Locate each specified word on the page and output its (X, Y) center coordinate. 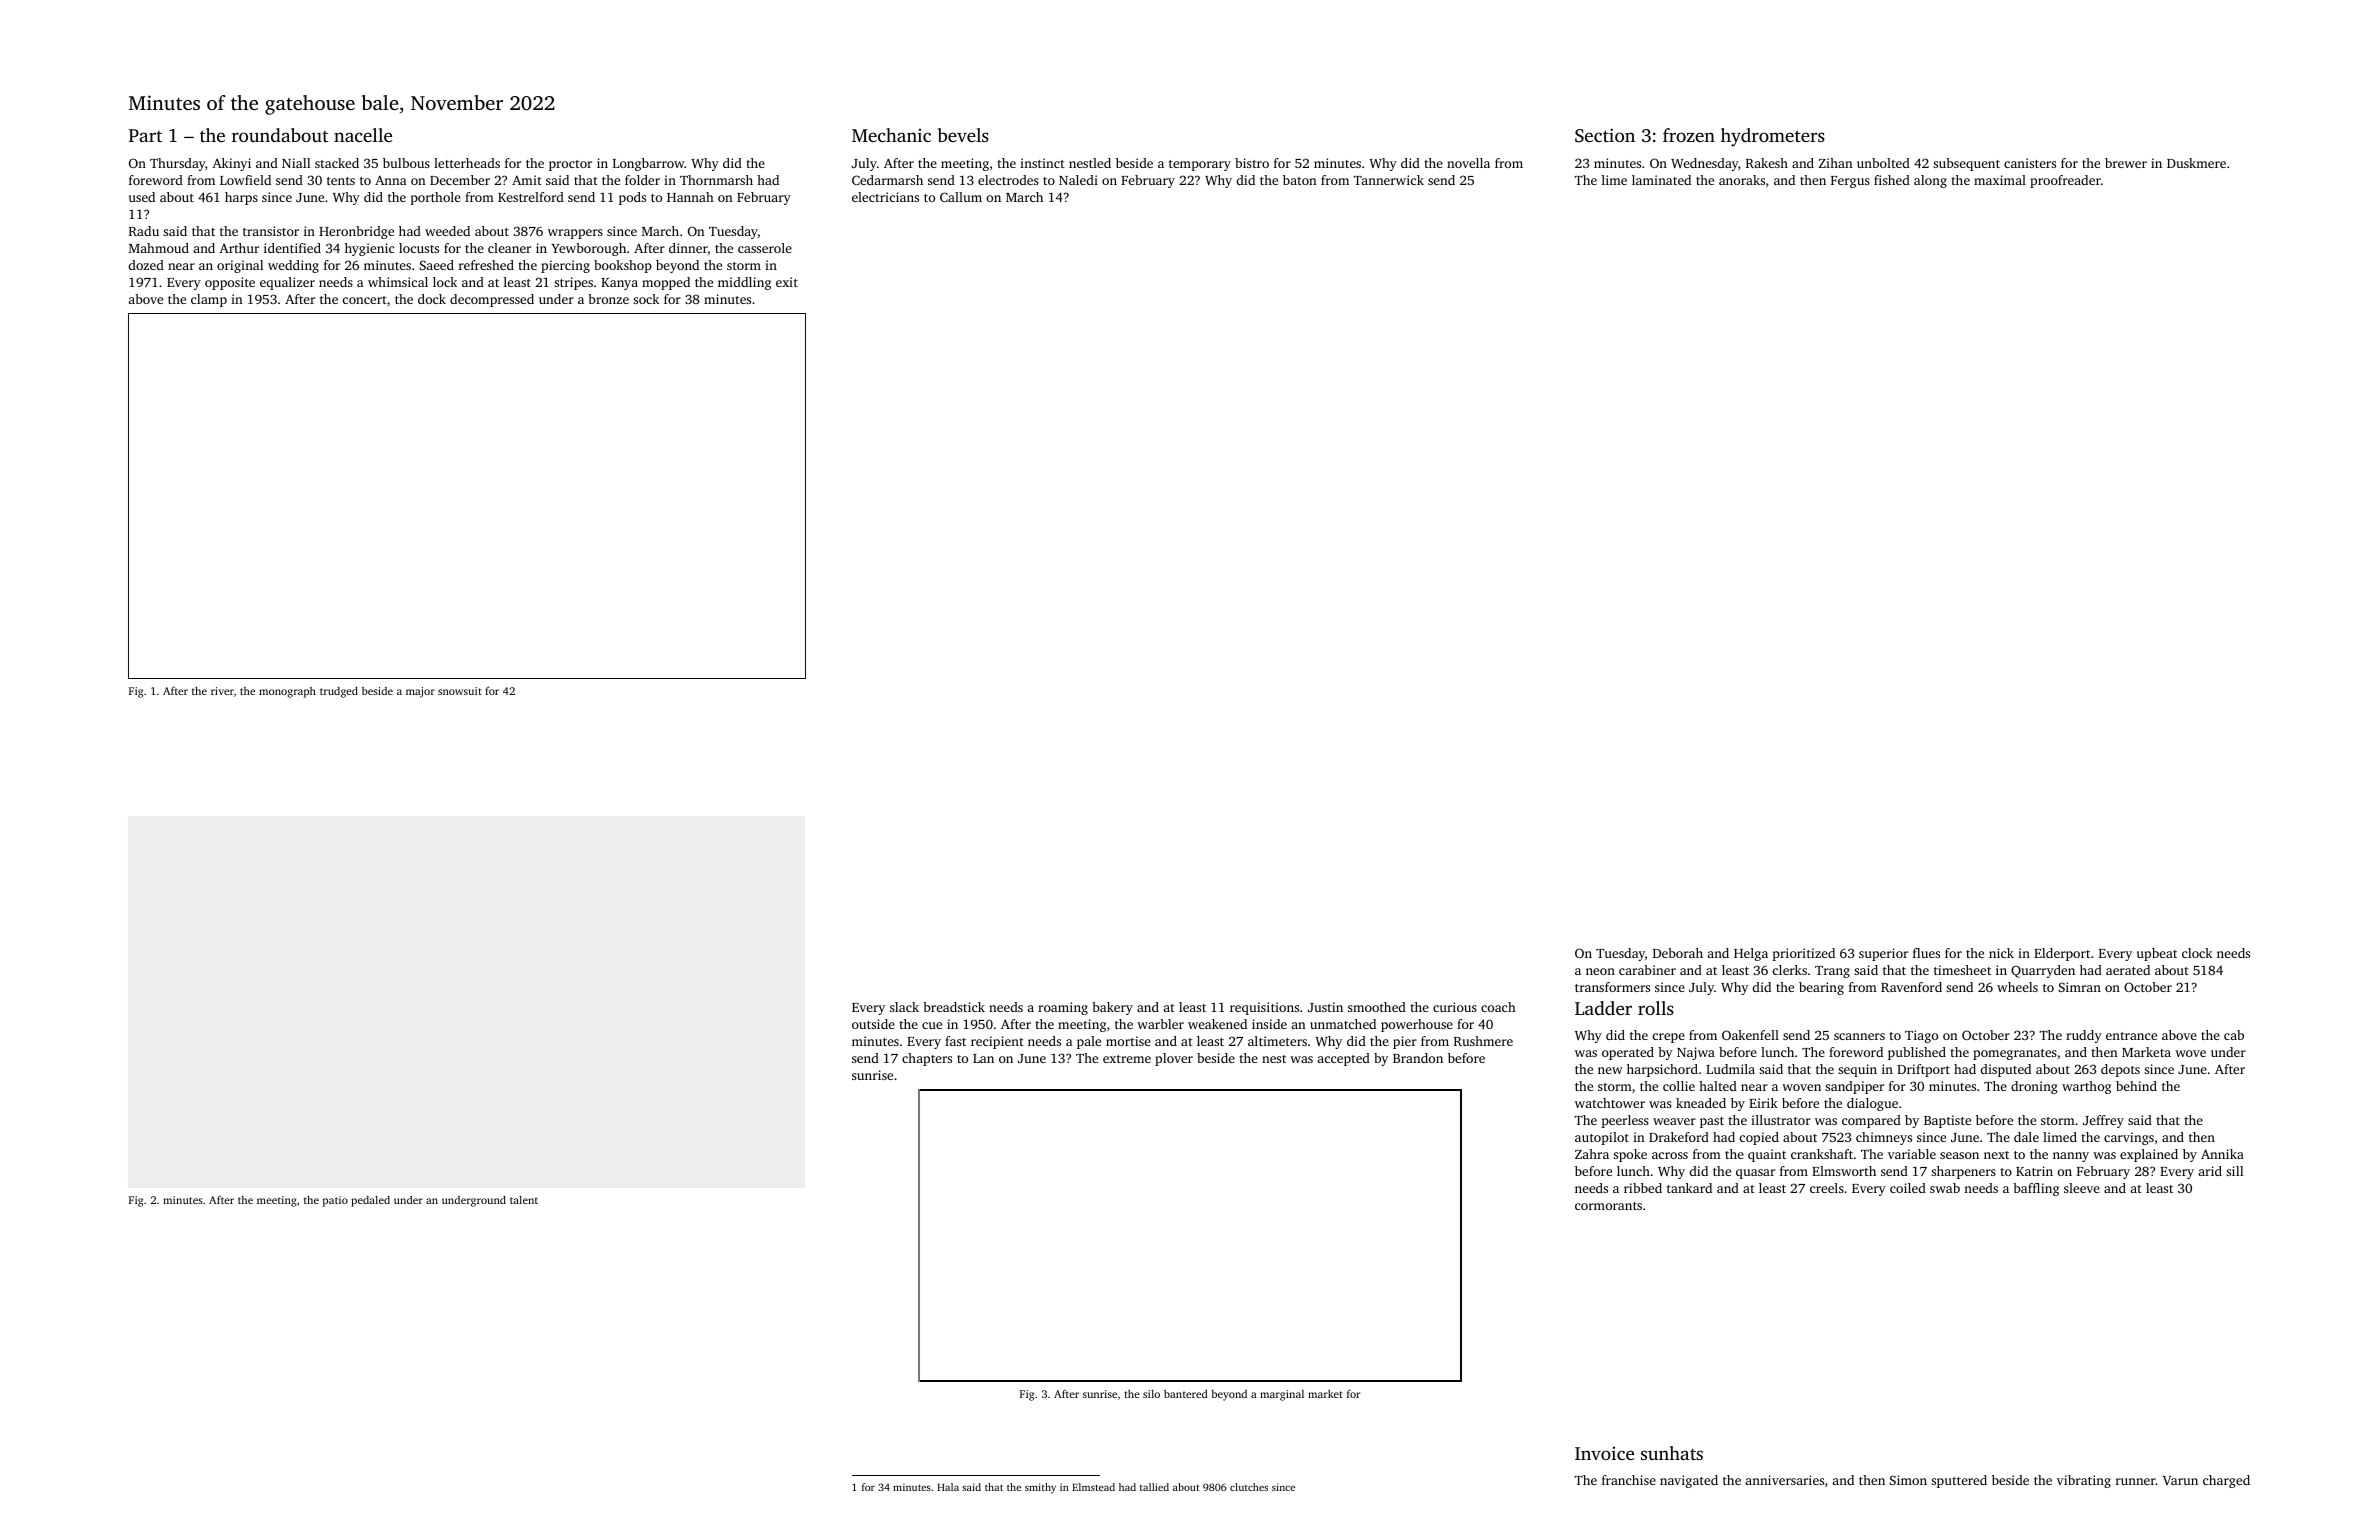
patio (335, 1201)
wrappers (575, 234)
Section (1605, 135)
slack (904, 1007)
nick (2001, 953)
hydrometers (1773, 137)
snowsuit (460, 691)
